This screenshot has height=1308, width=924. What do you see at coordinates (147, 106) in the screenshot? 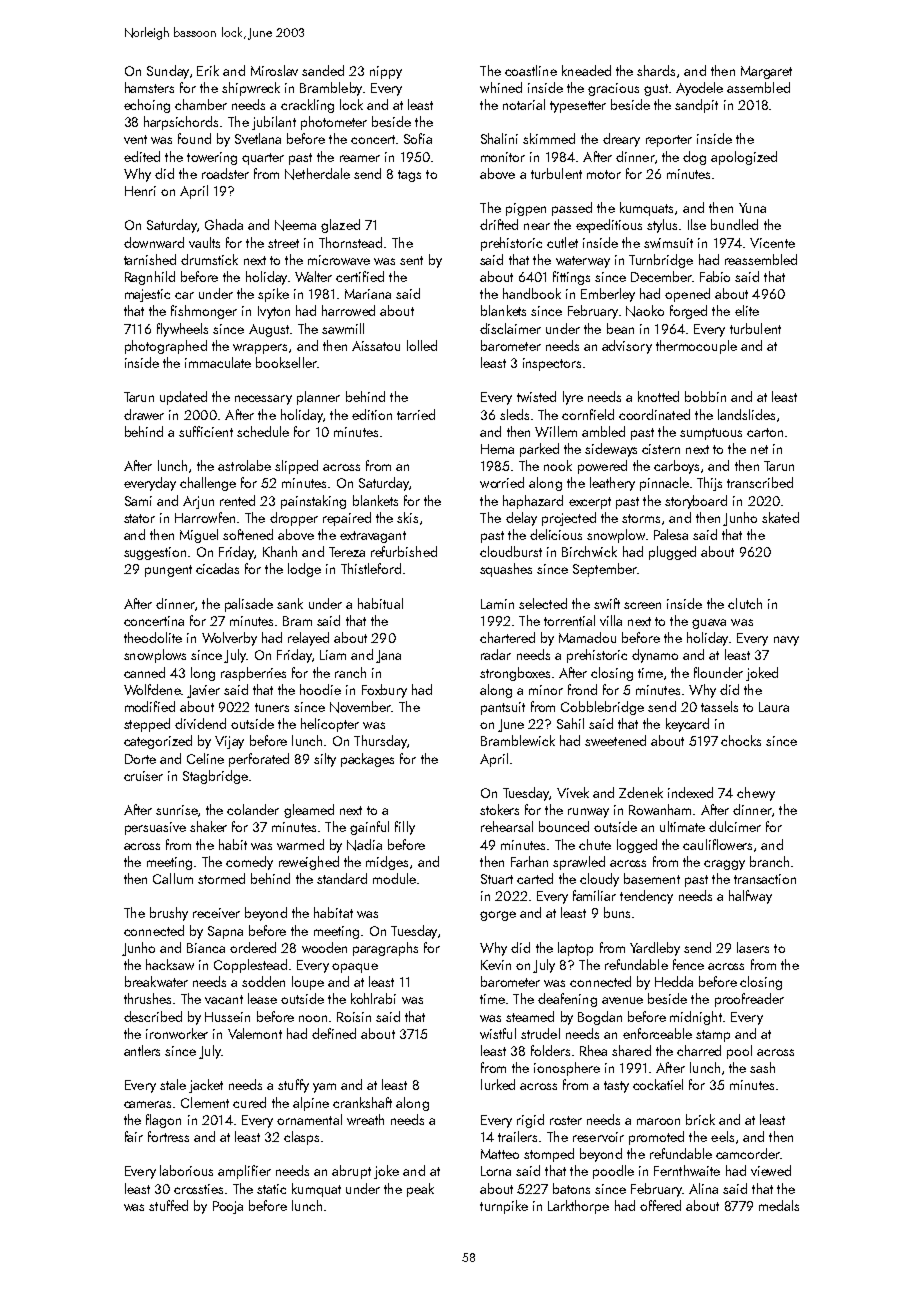
I see `echoing` at bounding box center [147, 106].
